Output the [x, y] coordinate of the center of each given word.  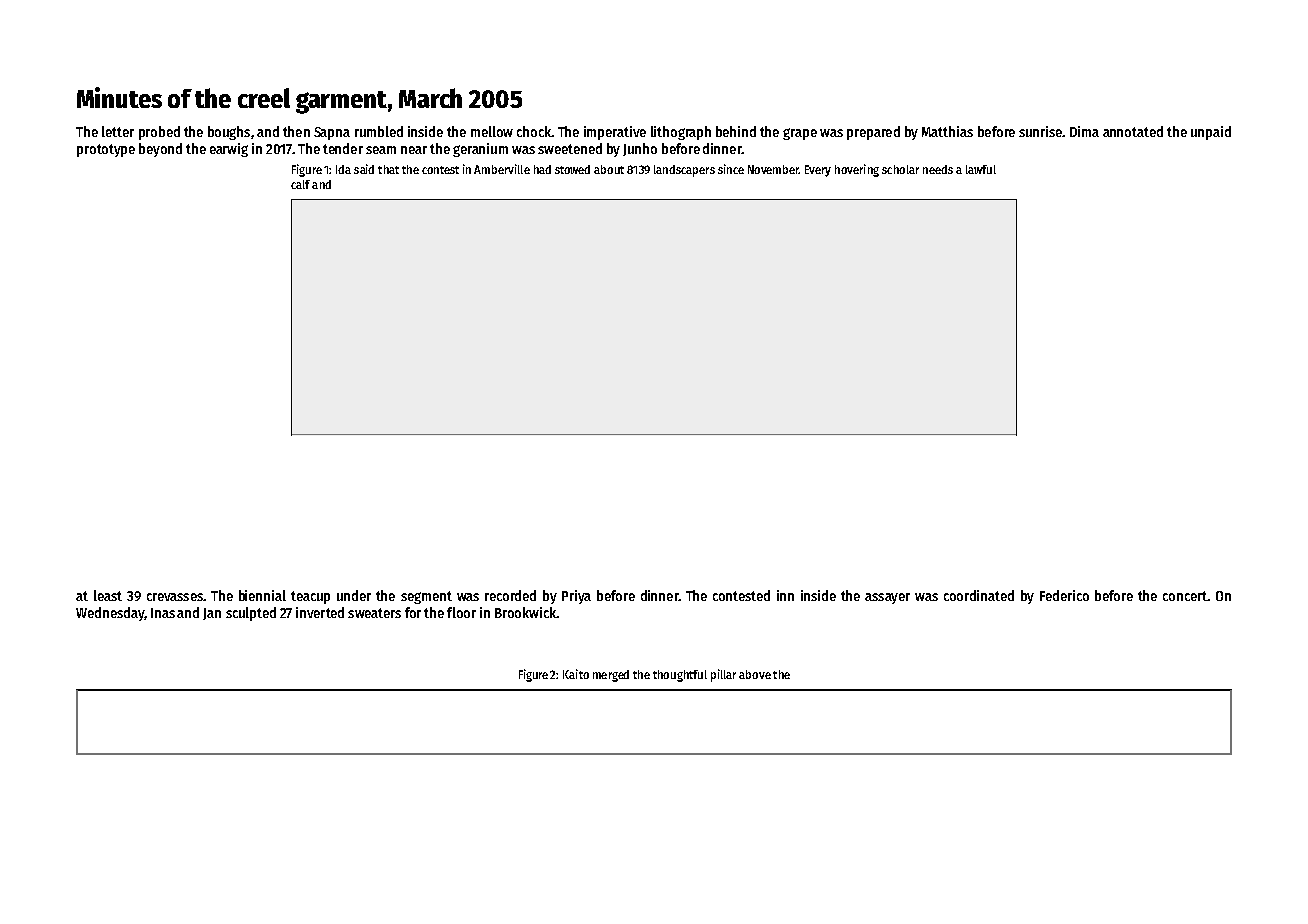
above [755, 674]
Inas [163, 613]
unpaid [1211, 133]
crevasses [175, 597]
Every [818, 171]
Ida [343, 169]
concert [1185, 596]
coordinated [979, 595]
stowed [572, 169]
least [108, 595]
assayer [887, 598]
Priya [576, 597]
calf [300, 184]
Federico [1064, 595]
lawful [981, 169]
